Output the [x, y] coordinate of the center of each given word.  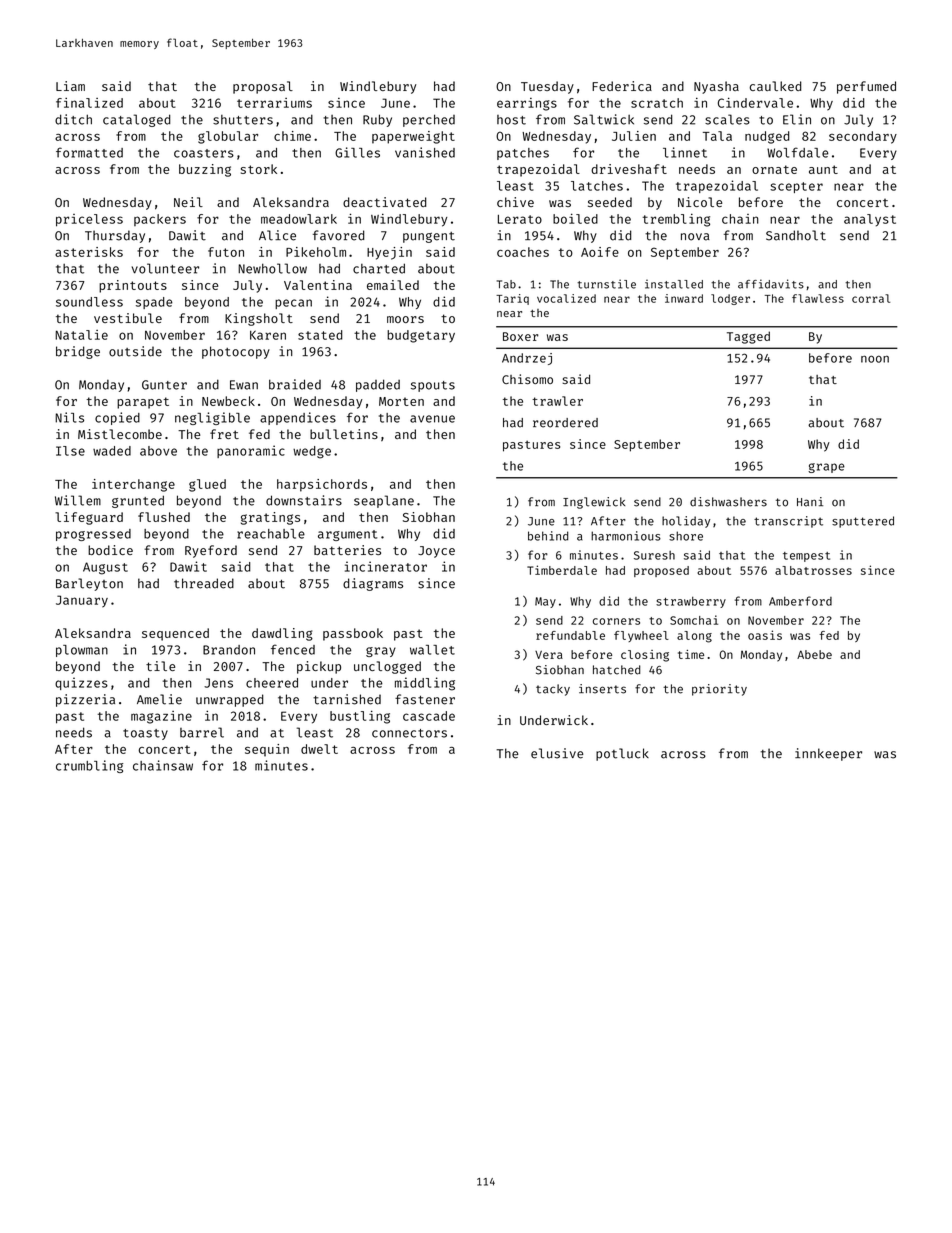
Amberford [800, 601]
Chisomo [527, 379]
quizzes [81, 683]
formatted [89, 152]
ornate [774, 169]
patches [523, 154]
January [82, 601]
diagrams [373, 584]
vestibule [128, 318]
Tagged [748, 337]
